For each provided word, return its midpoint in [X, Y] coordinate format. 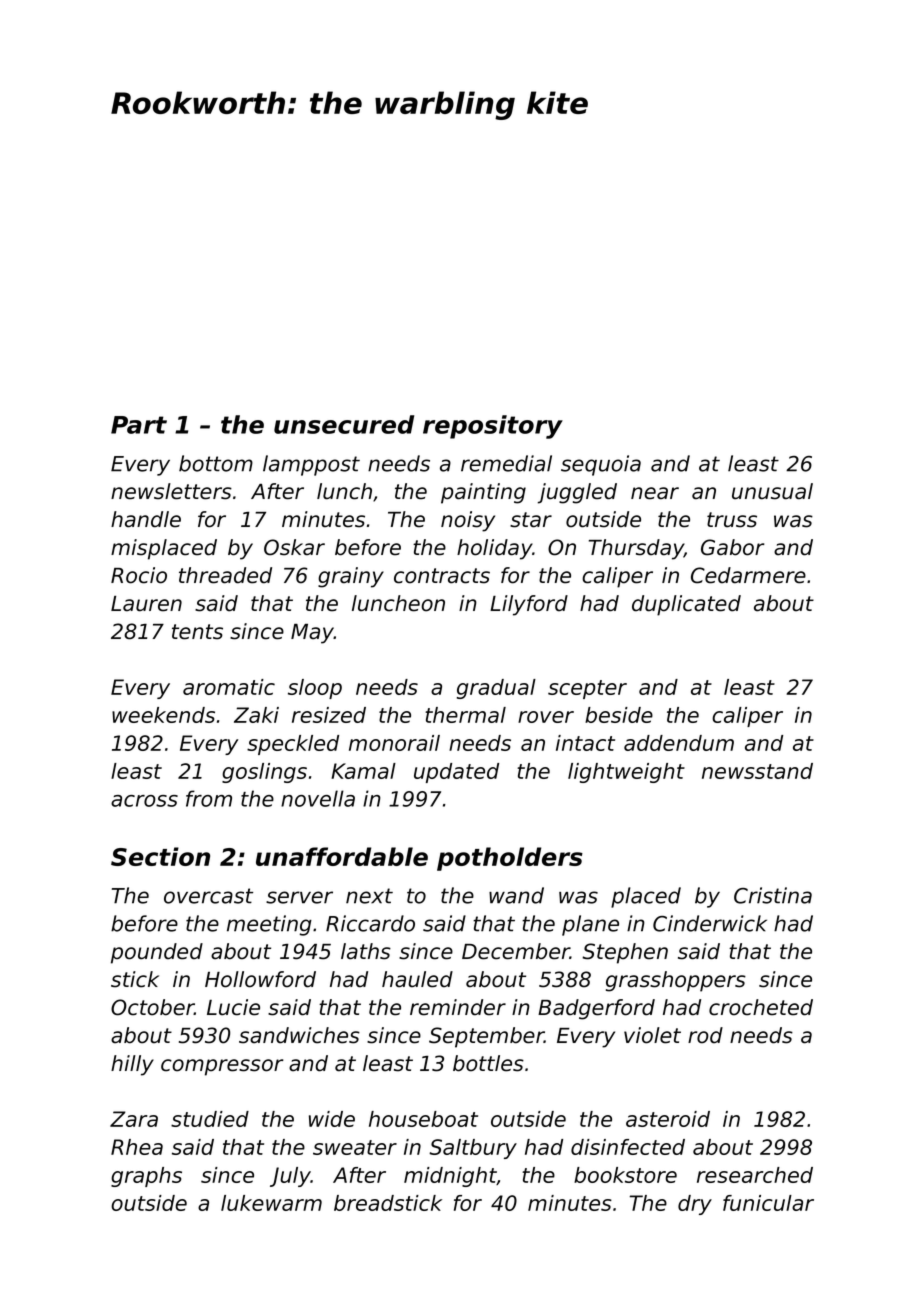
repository [493, 427]
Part [139, 425]
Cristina [773, 895]
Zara [134, 1119]
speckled [293, 745]
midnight [450, 1177]
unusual [772, 491]
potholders [510, 859]
